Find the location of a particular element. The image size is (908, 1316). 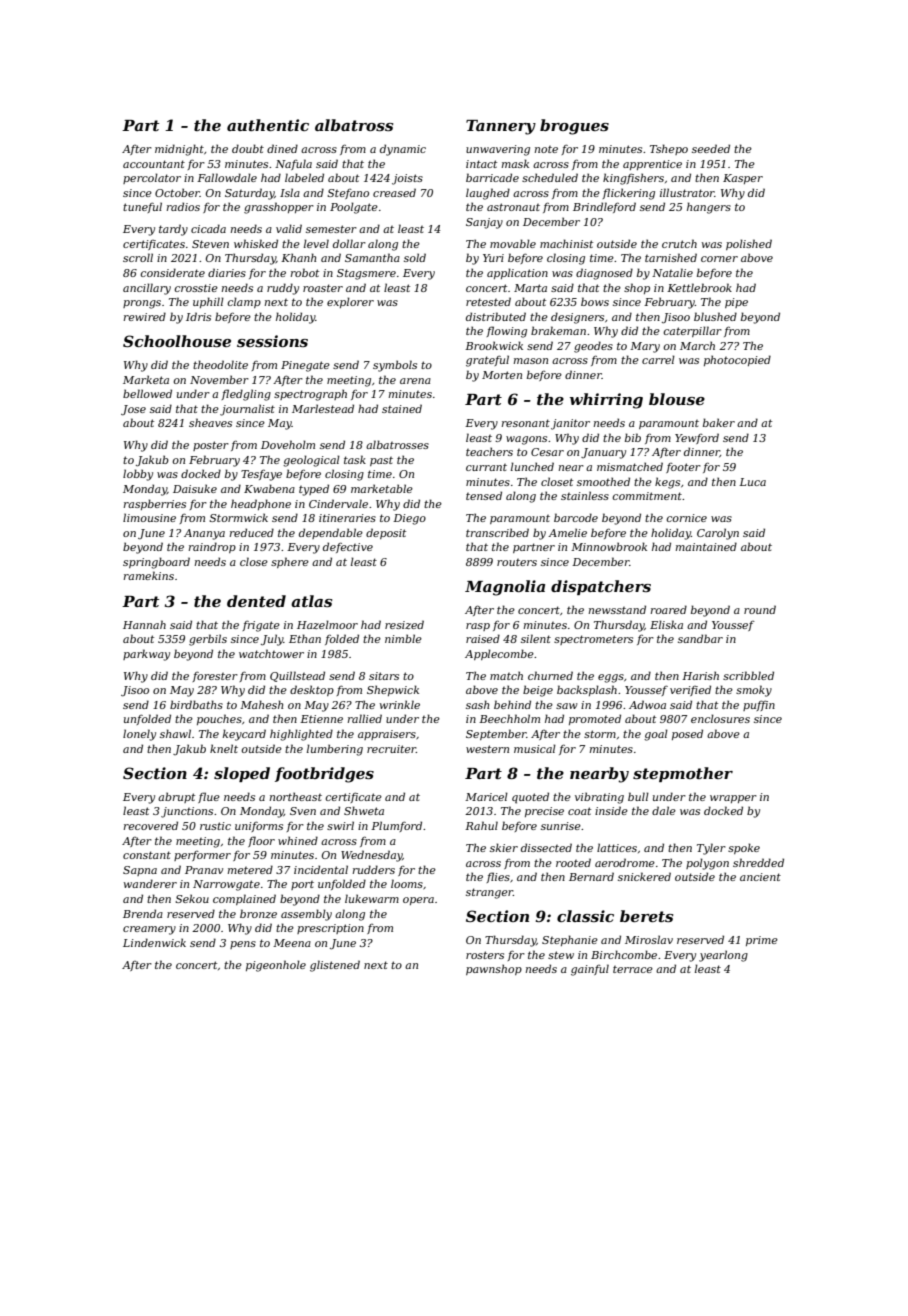

Lindenwick is located at coordinates (154, 942).
